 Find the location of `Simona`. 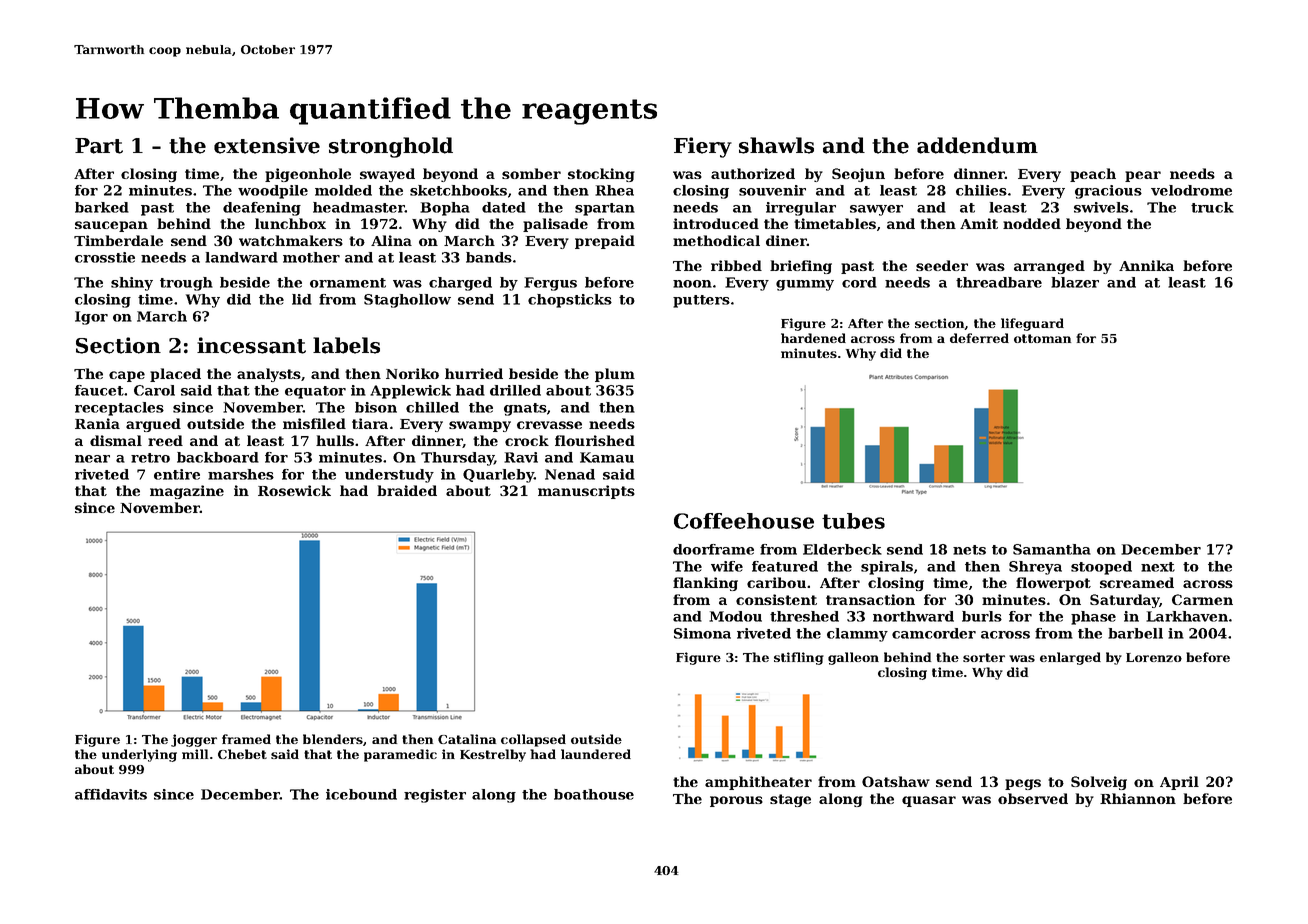

Simona is located at coordinates (702, 633).
